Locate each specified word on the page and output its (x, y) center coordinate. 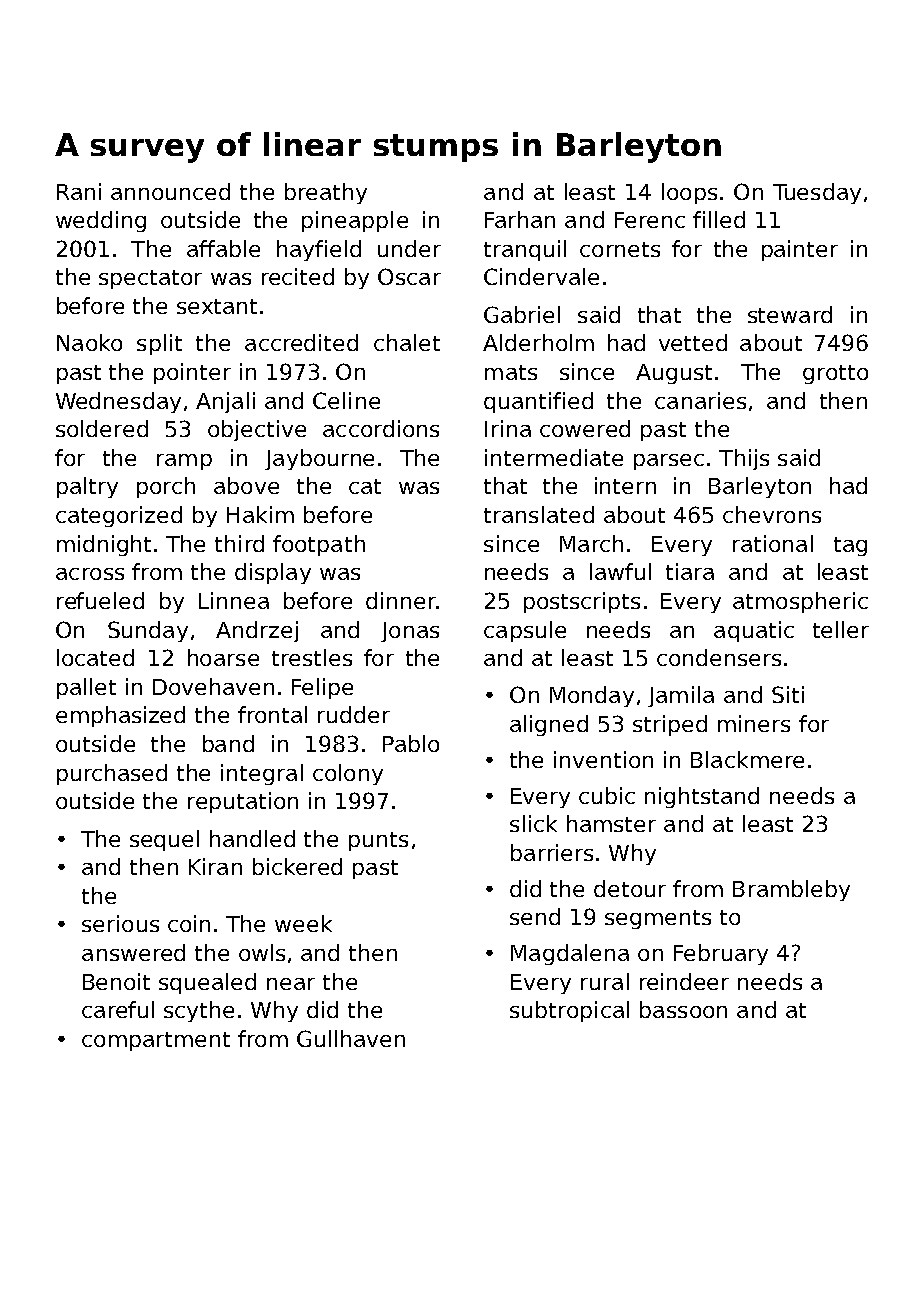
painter (800, 250)
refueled (100, 600)
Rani (79, 191)
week (303, 923)
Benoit (116, 981)
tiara (690, 571)
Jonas (410, 632)
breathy (326, 193)
